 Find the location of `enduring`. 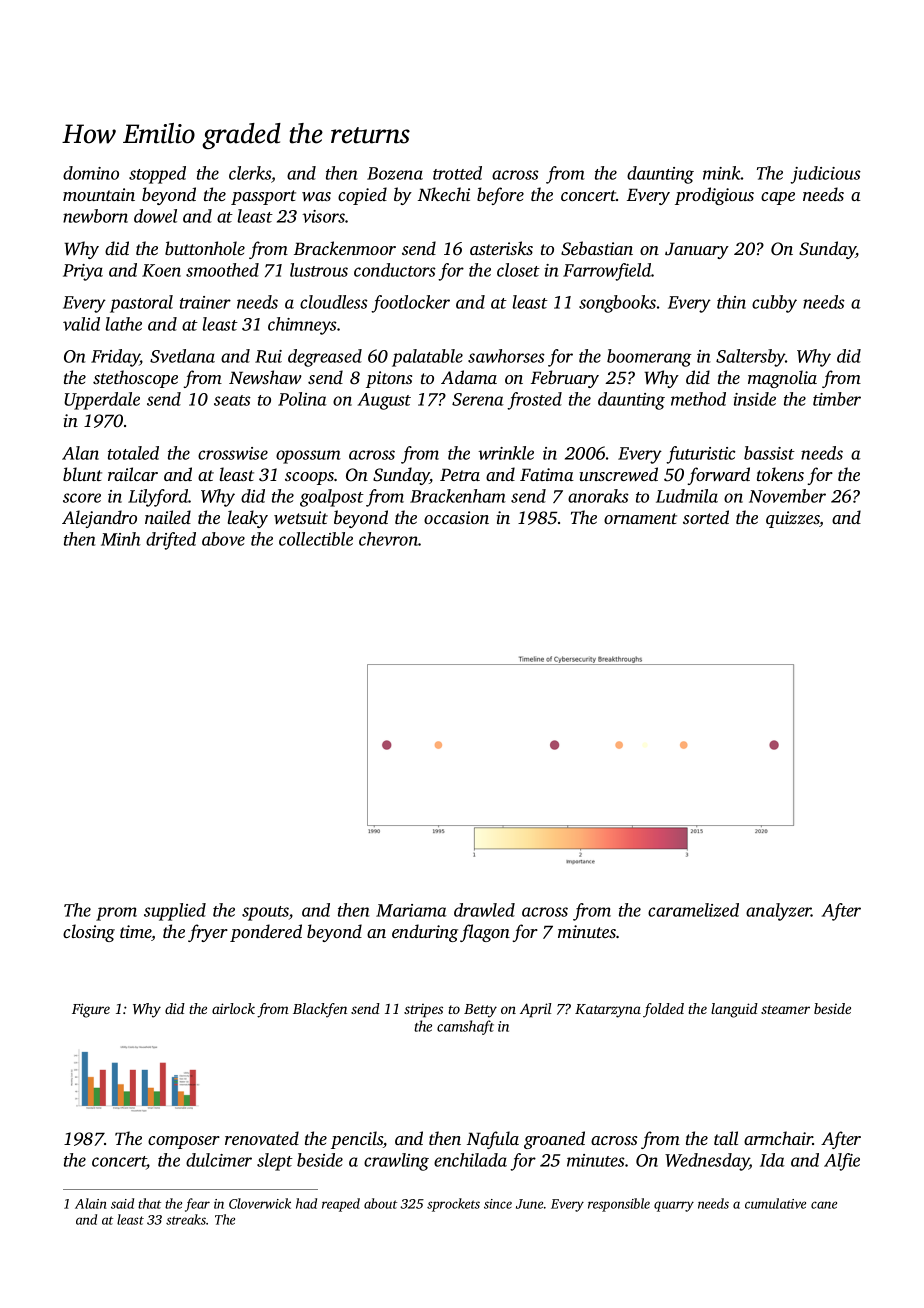

enduring is located at coordinates (425, 933).
